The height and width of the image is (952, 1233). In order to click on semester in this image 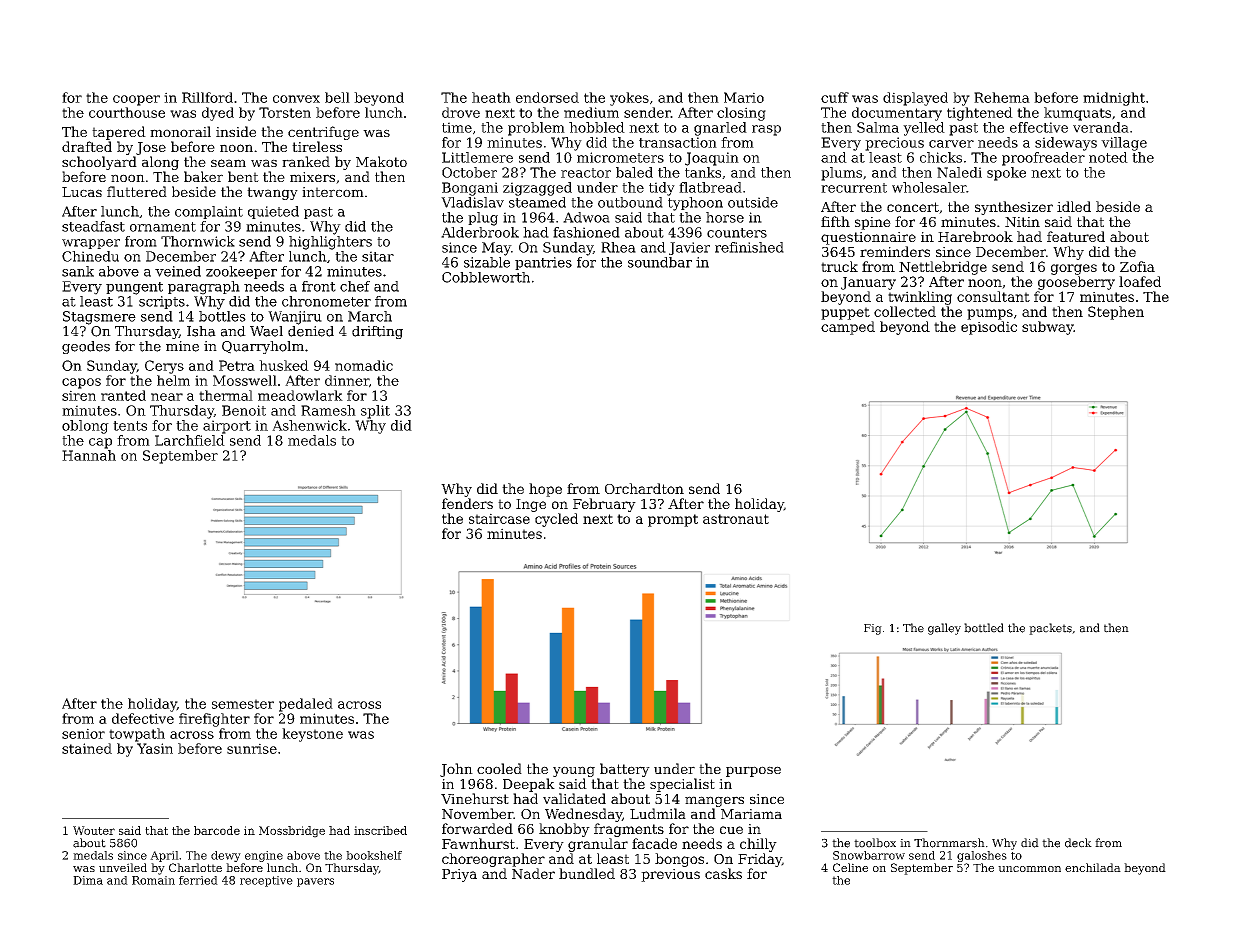, I will do `click(243, 704)`.
